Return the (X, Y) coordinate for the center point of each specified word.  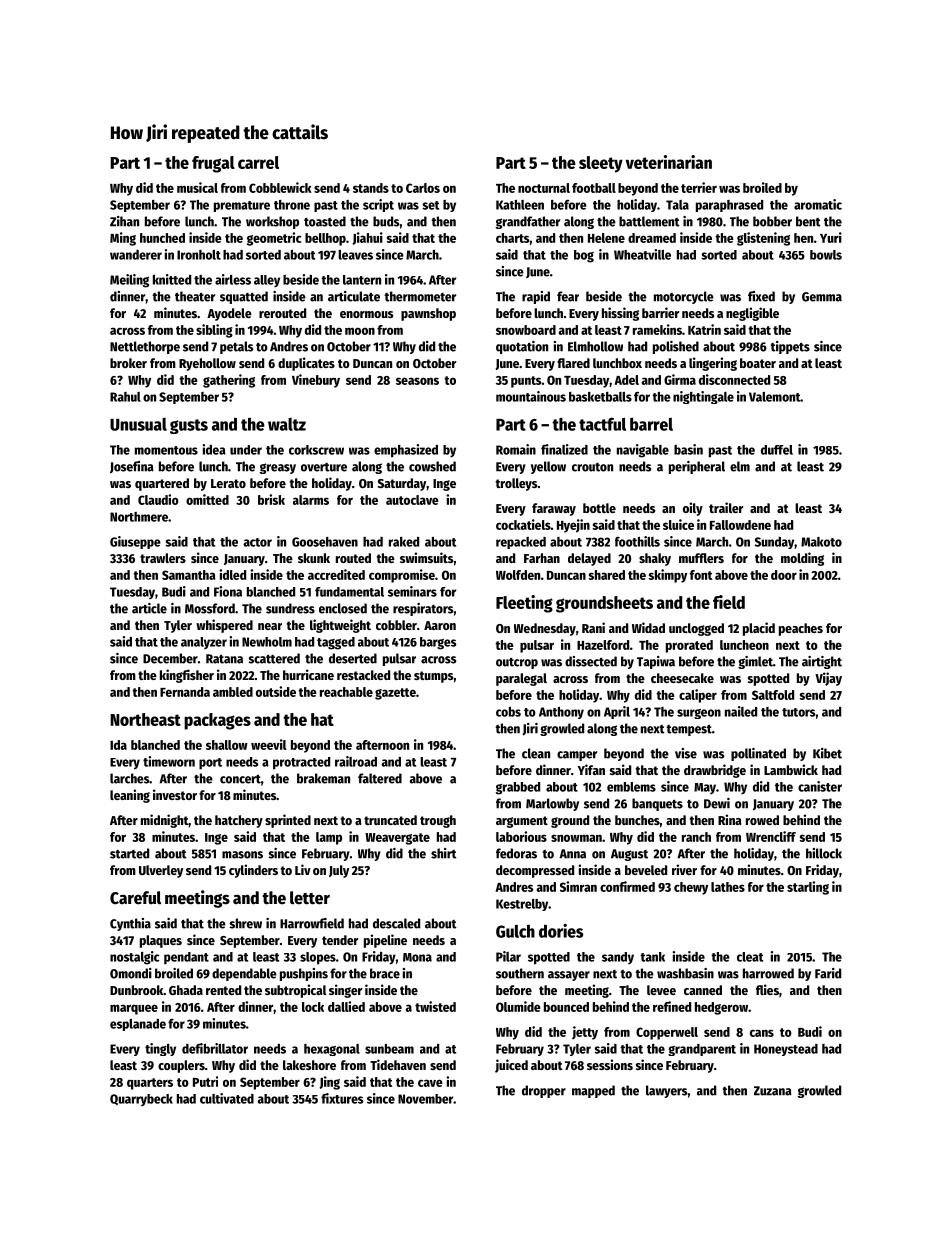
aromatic (818, 204)
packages (217, 721)
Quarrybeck (141, 1100)
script (378, 205)
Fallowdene (740, 525)
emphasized (406, 451)
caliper (698, 696)
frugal (213, 164)
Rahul (125, 397)
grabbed (518, 788)
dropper (544, 1091)
